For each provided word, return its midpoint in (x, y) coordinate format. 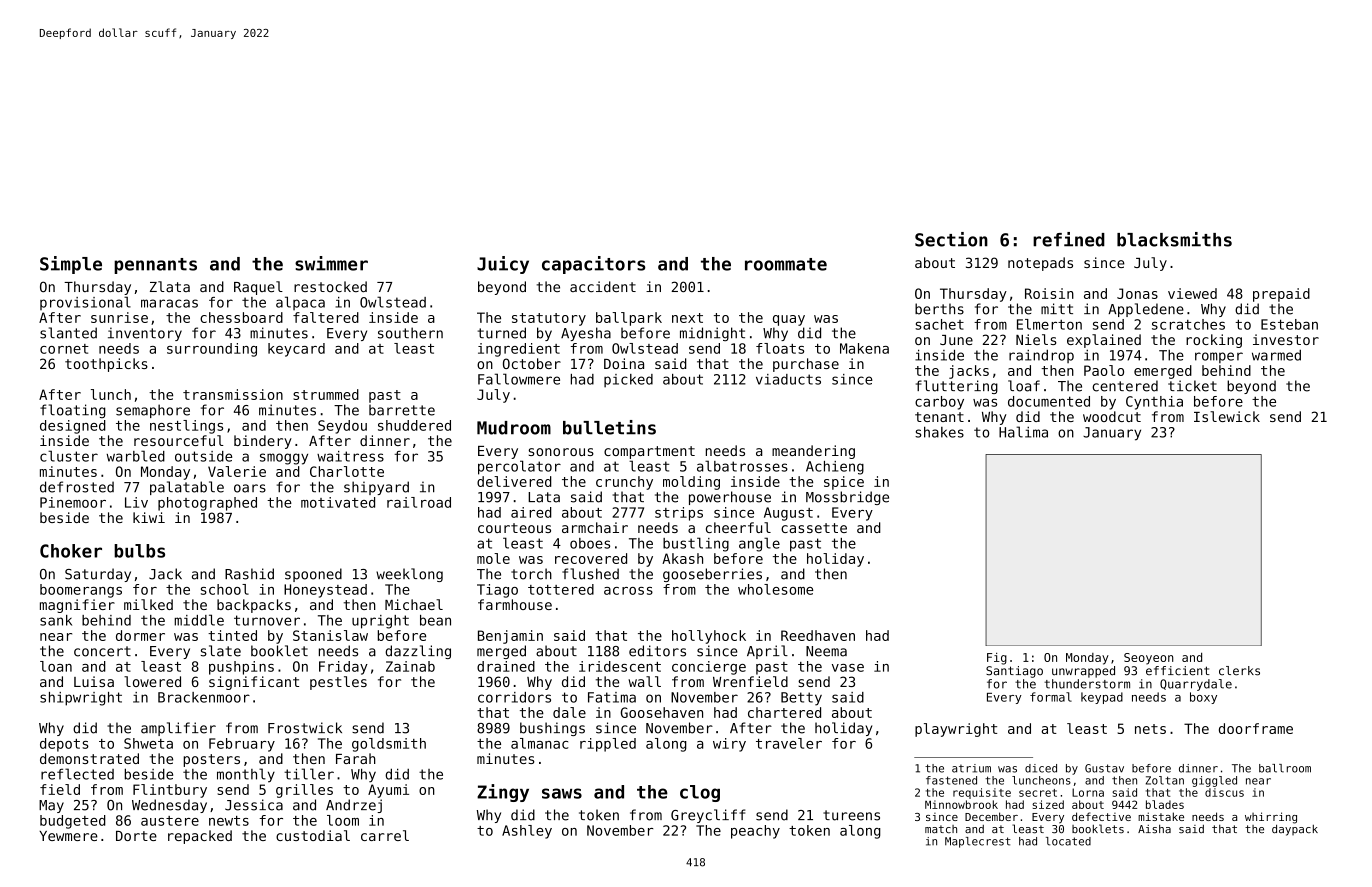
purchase (806, 365)
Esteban (1289, 324)
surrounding (212, 350)
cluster (69, 456)
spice (844, 483)
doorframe (1256, 728)
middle (199, 620)
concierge (709, 668)
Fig (997, 659)
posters (211, 760)
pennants (155, 266)
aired (531, 512)
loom (343, 820)
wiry (729, 745)
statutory (549, 319)
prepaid (1281, 295)
